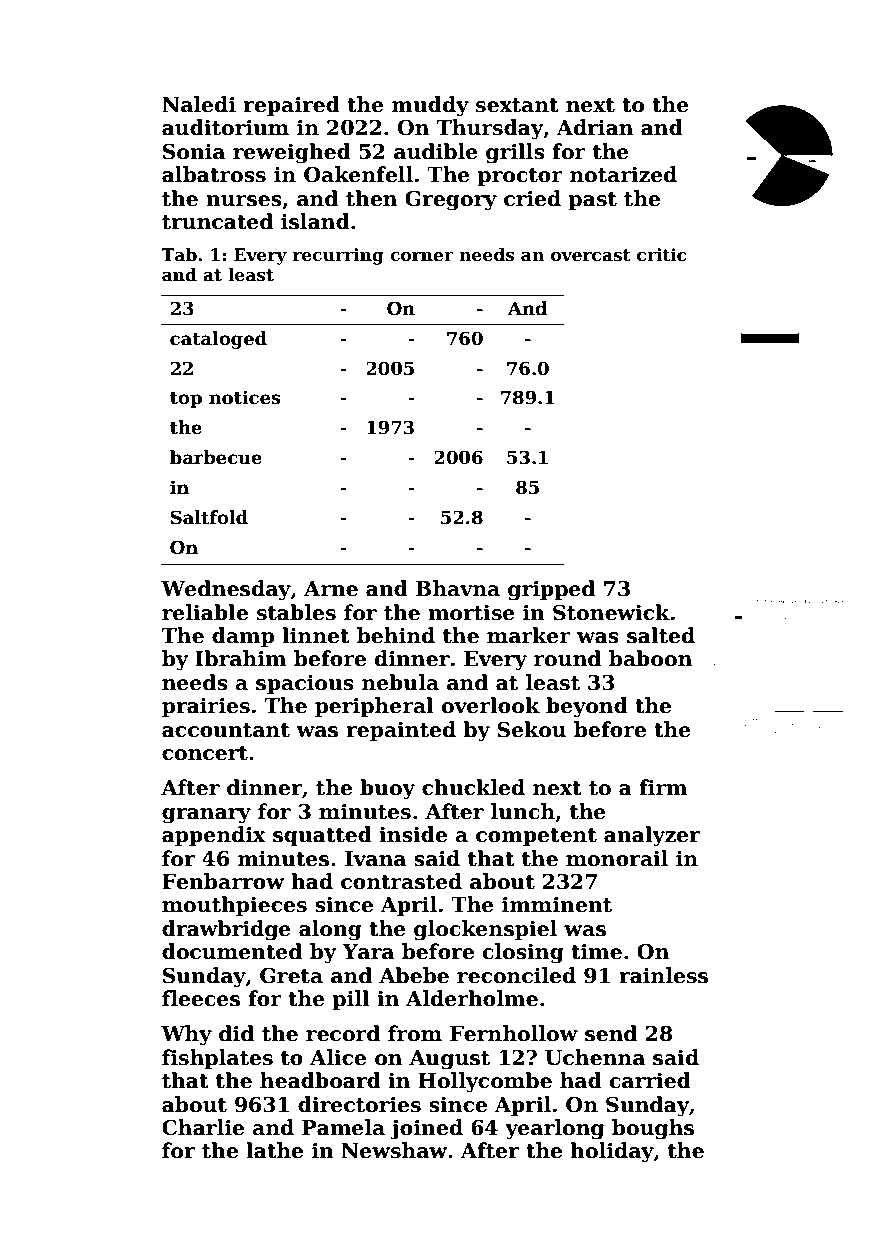  What do you see at coordinates (199, 104) in the screenshot?
I see `Naledi` at bounding box center [199, 104].
